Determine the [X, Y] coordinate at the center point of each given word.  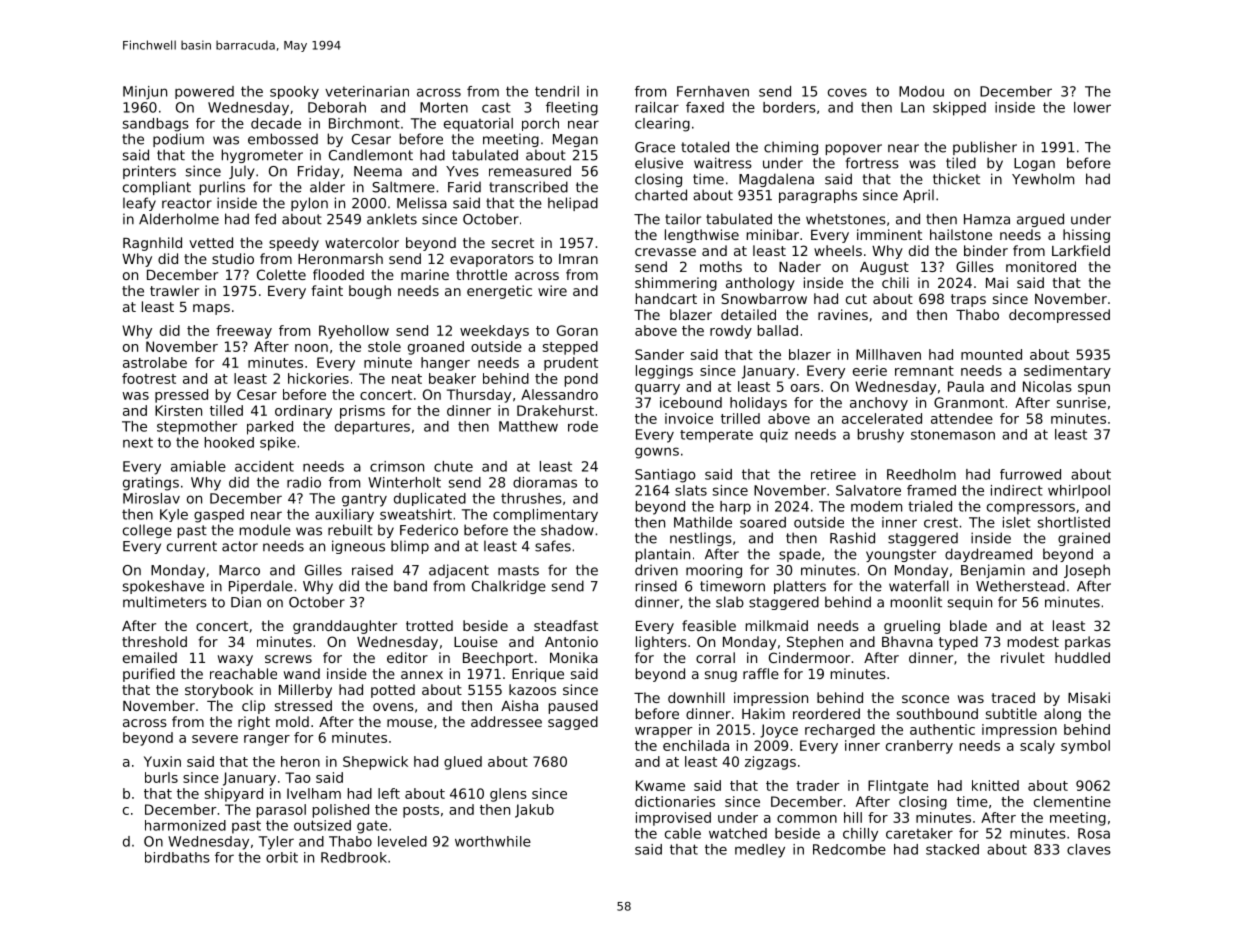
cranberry [919, 747]
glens [508, 795]
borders [789, 107]
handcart [666, 298]
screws [288, 659]
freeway [244, 332]
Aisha [519, 705]
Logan [1034, 164]
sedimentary [1067, 372]
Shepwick [375, 763]
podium [178, 140]
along [1062, 715]
